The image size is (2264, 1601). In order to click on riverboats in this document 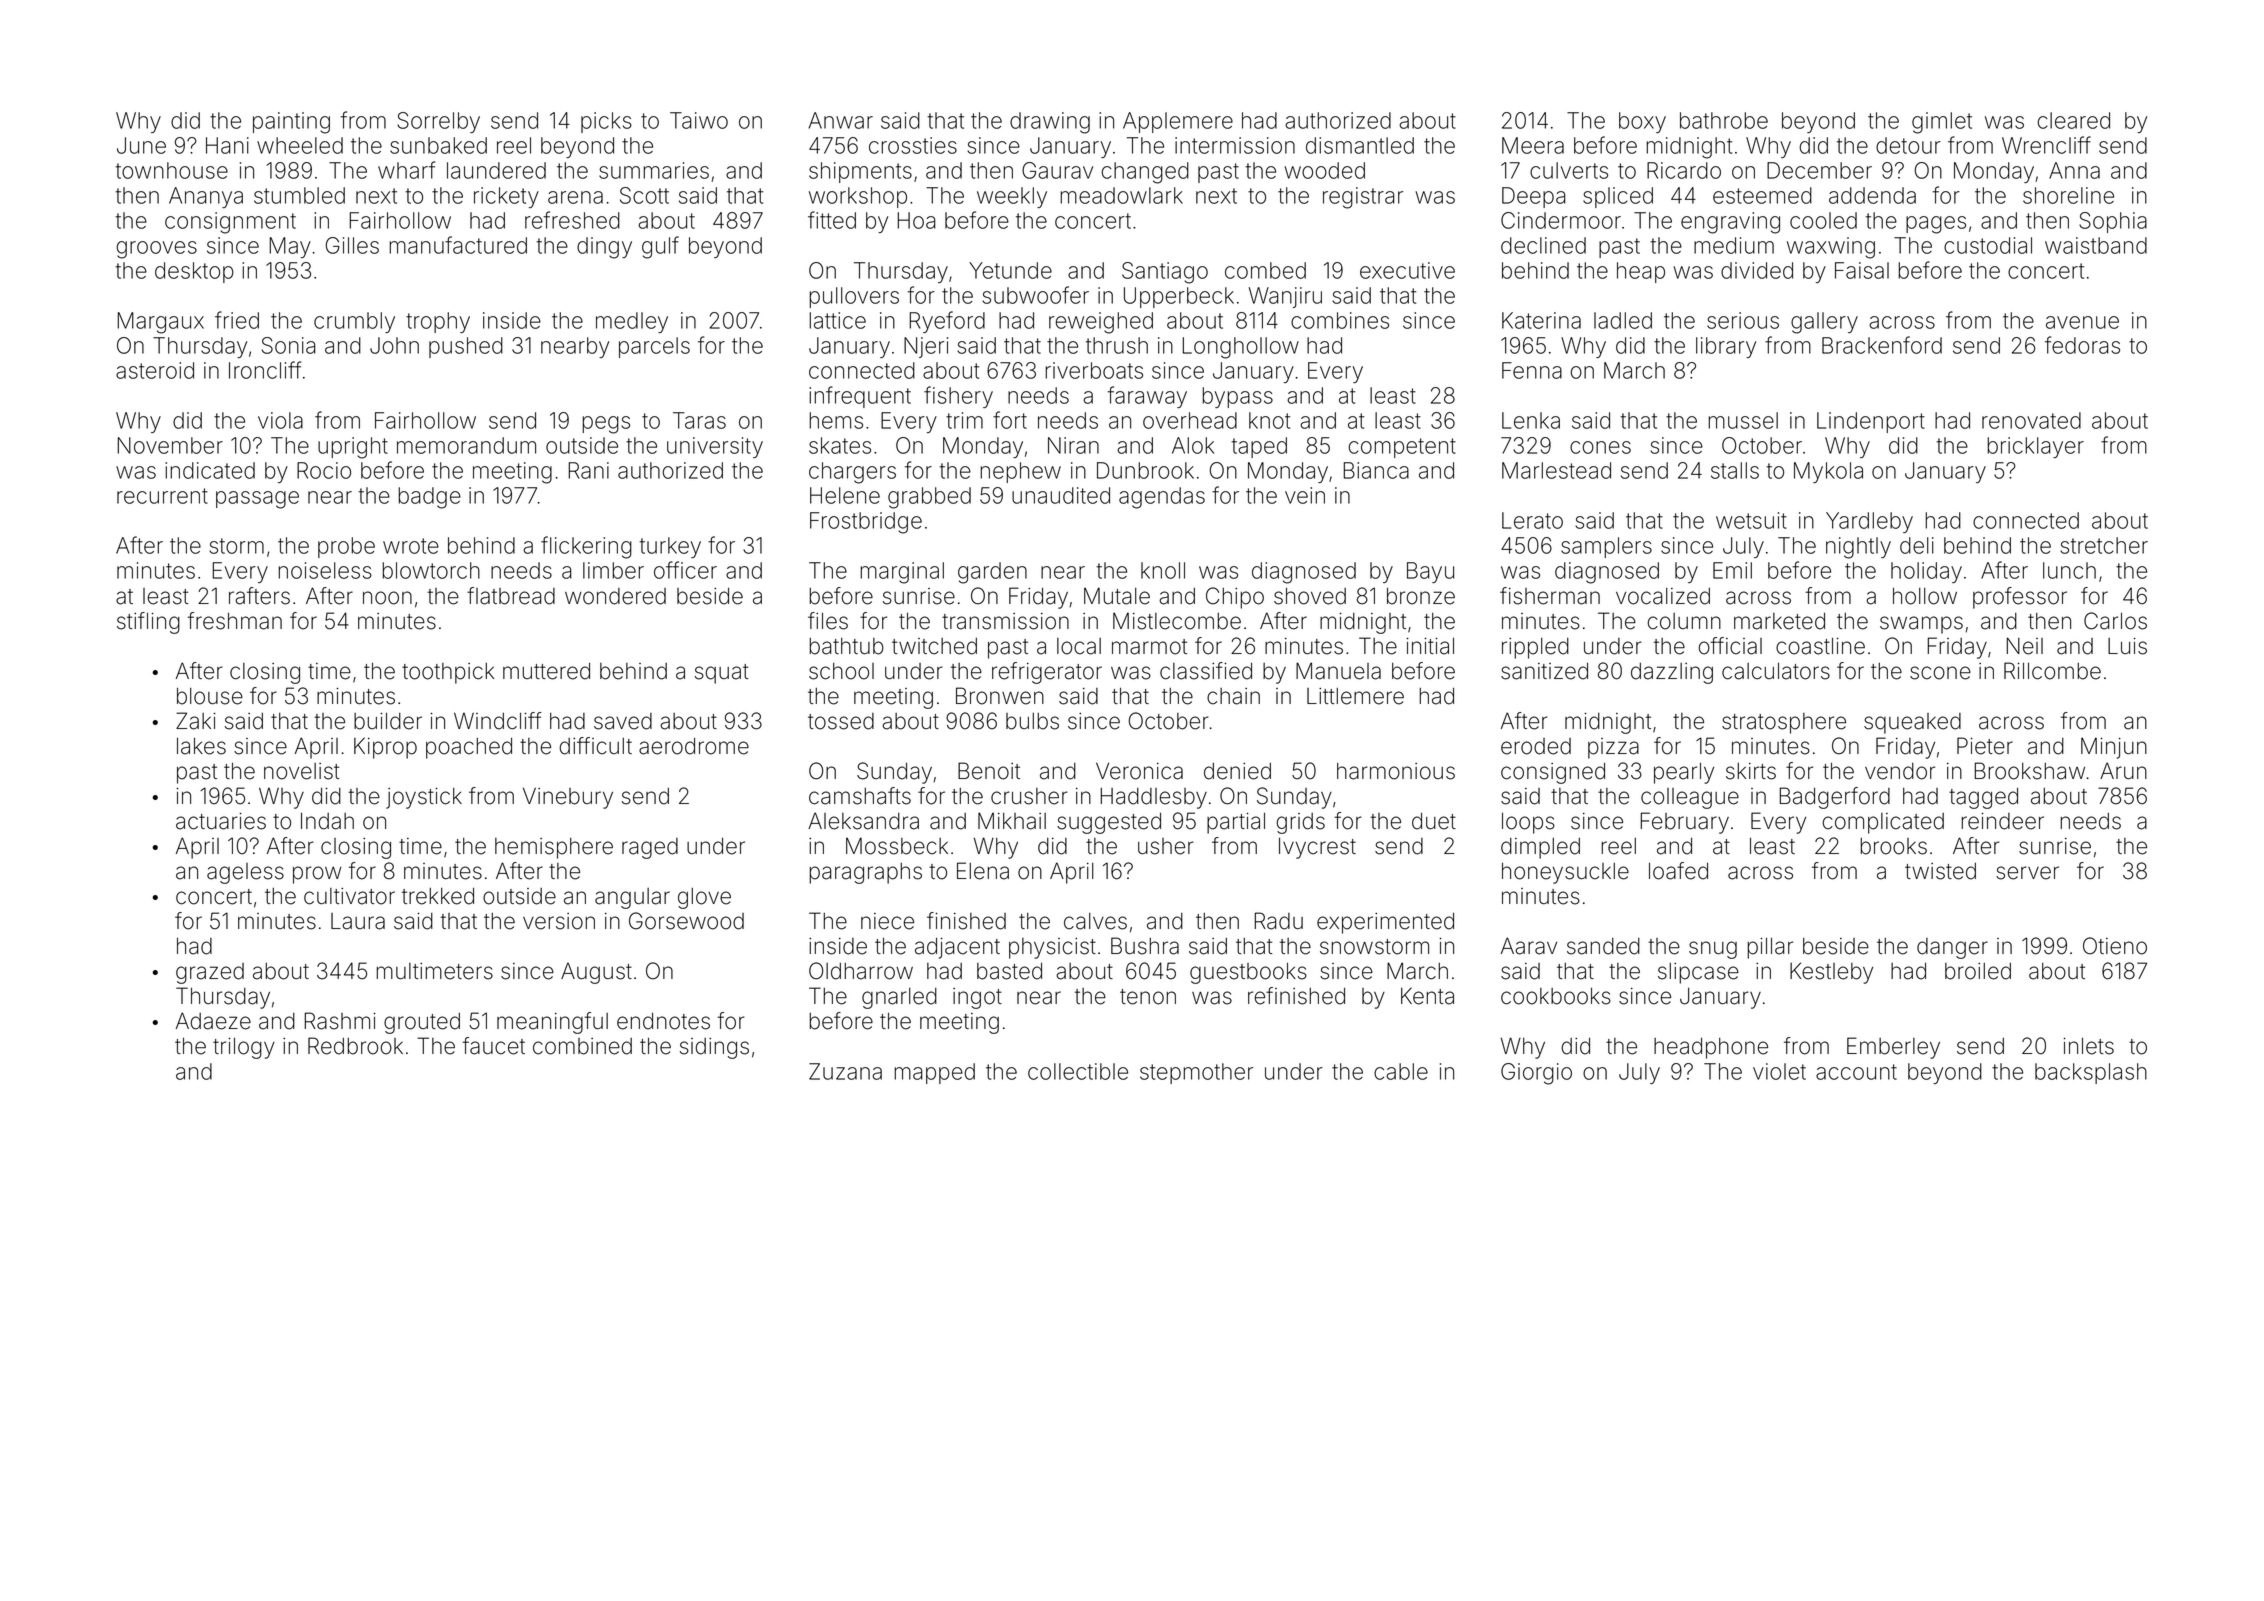, I will do `click(1094, 370)`.
